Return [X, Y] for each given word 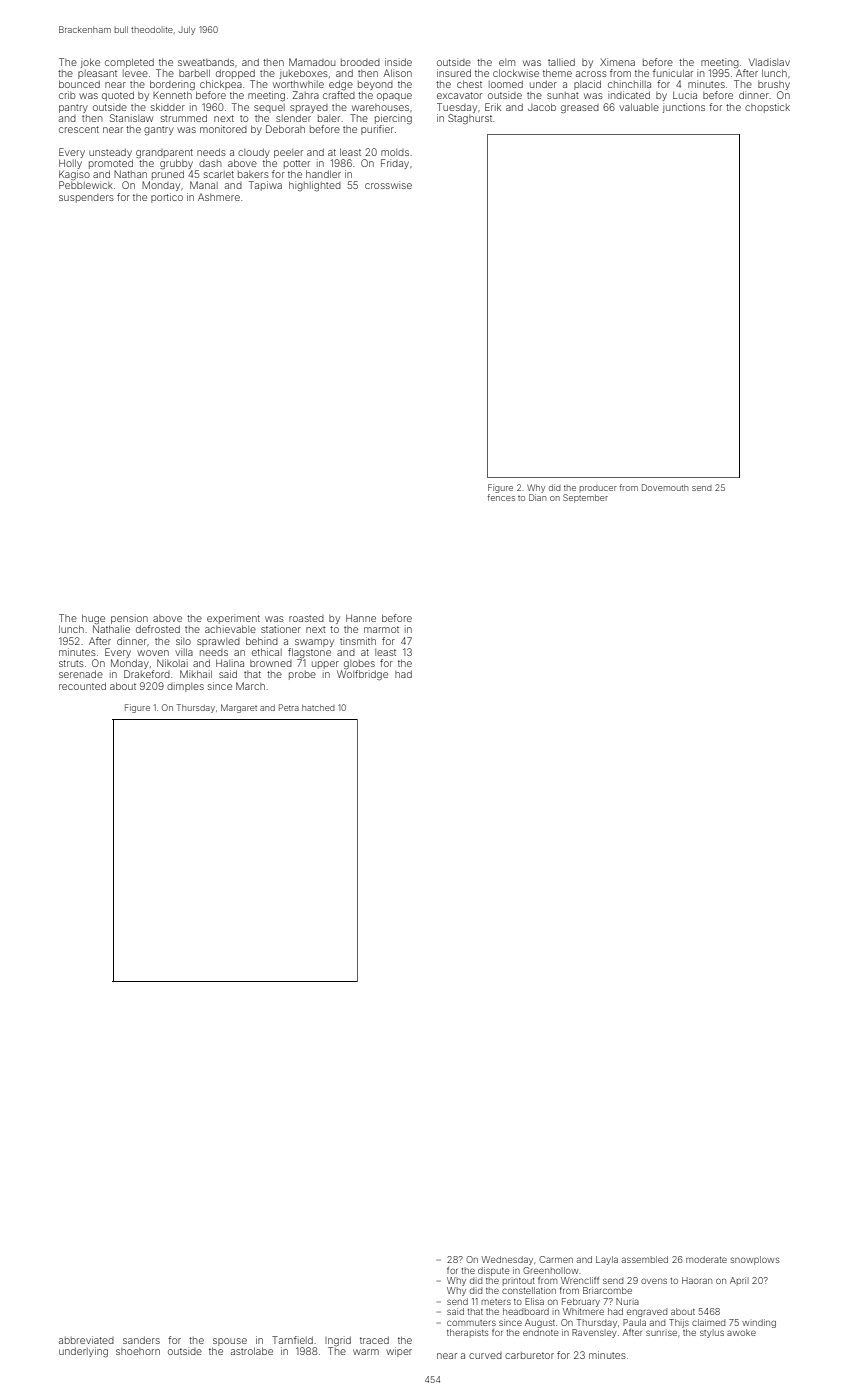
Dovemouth [665, 487]
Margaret [239, 708]
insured [454, 73]
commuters [471, 1323]
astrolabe [252, 1351]
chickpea [221, 85]
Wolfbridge [362, 675]
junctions [684, 108]
